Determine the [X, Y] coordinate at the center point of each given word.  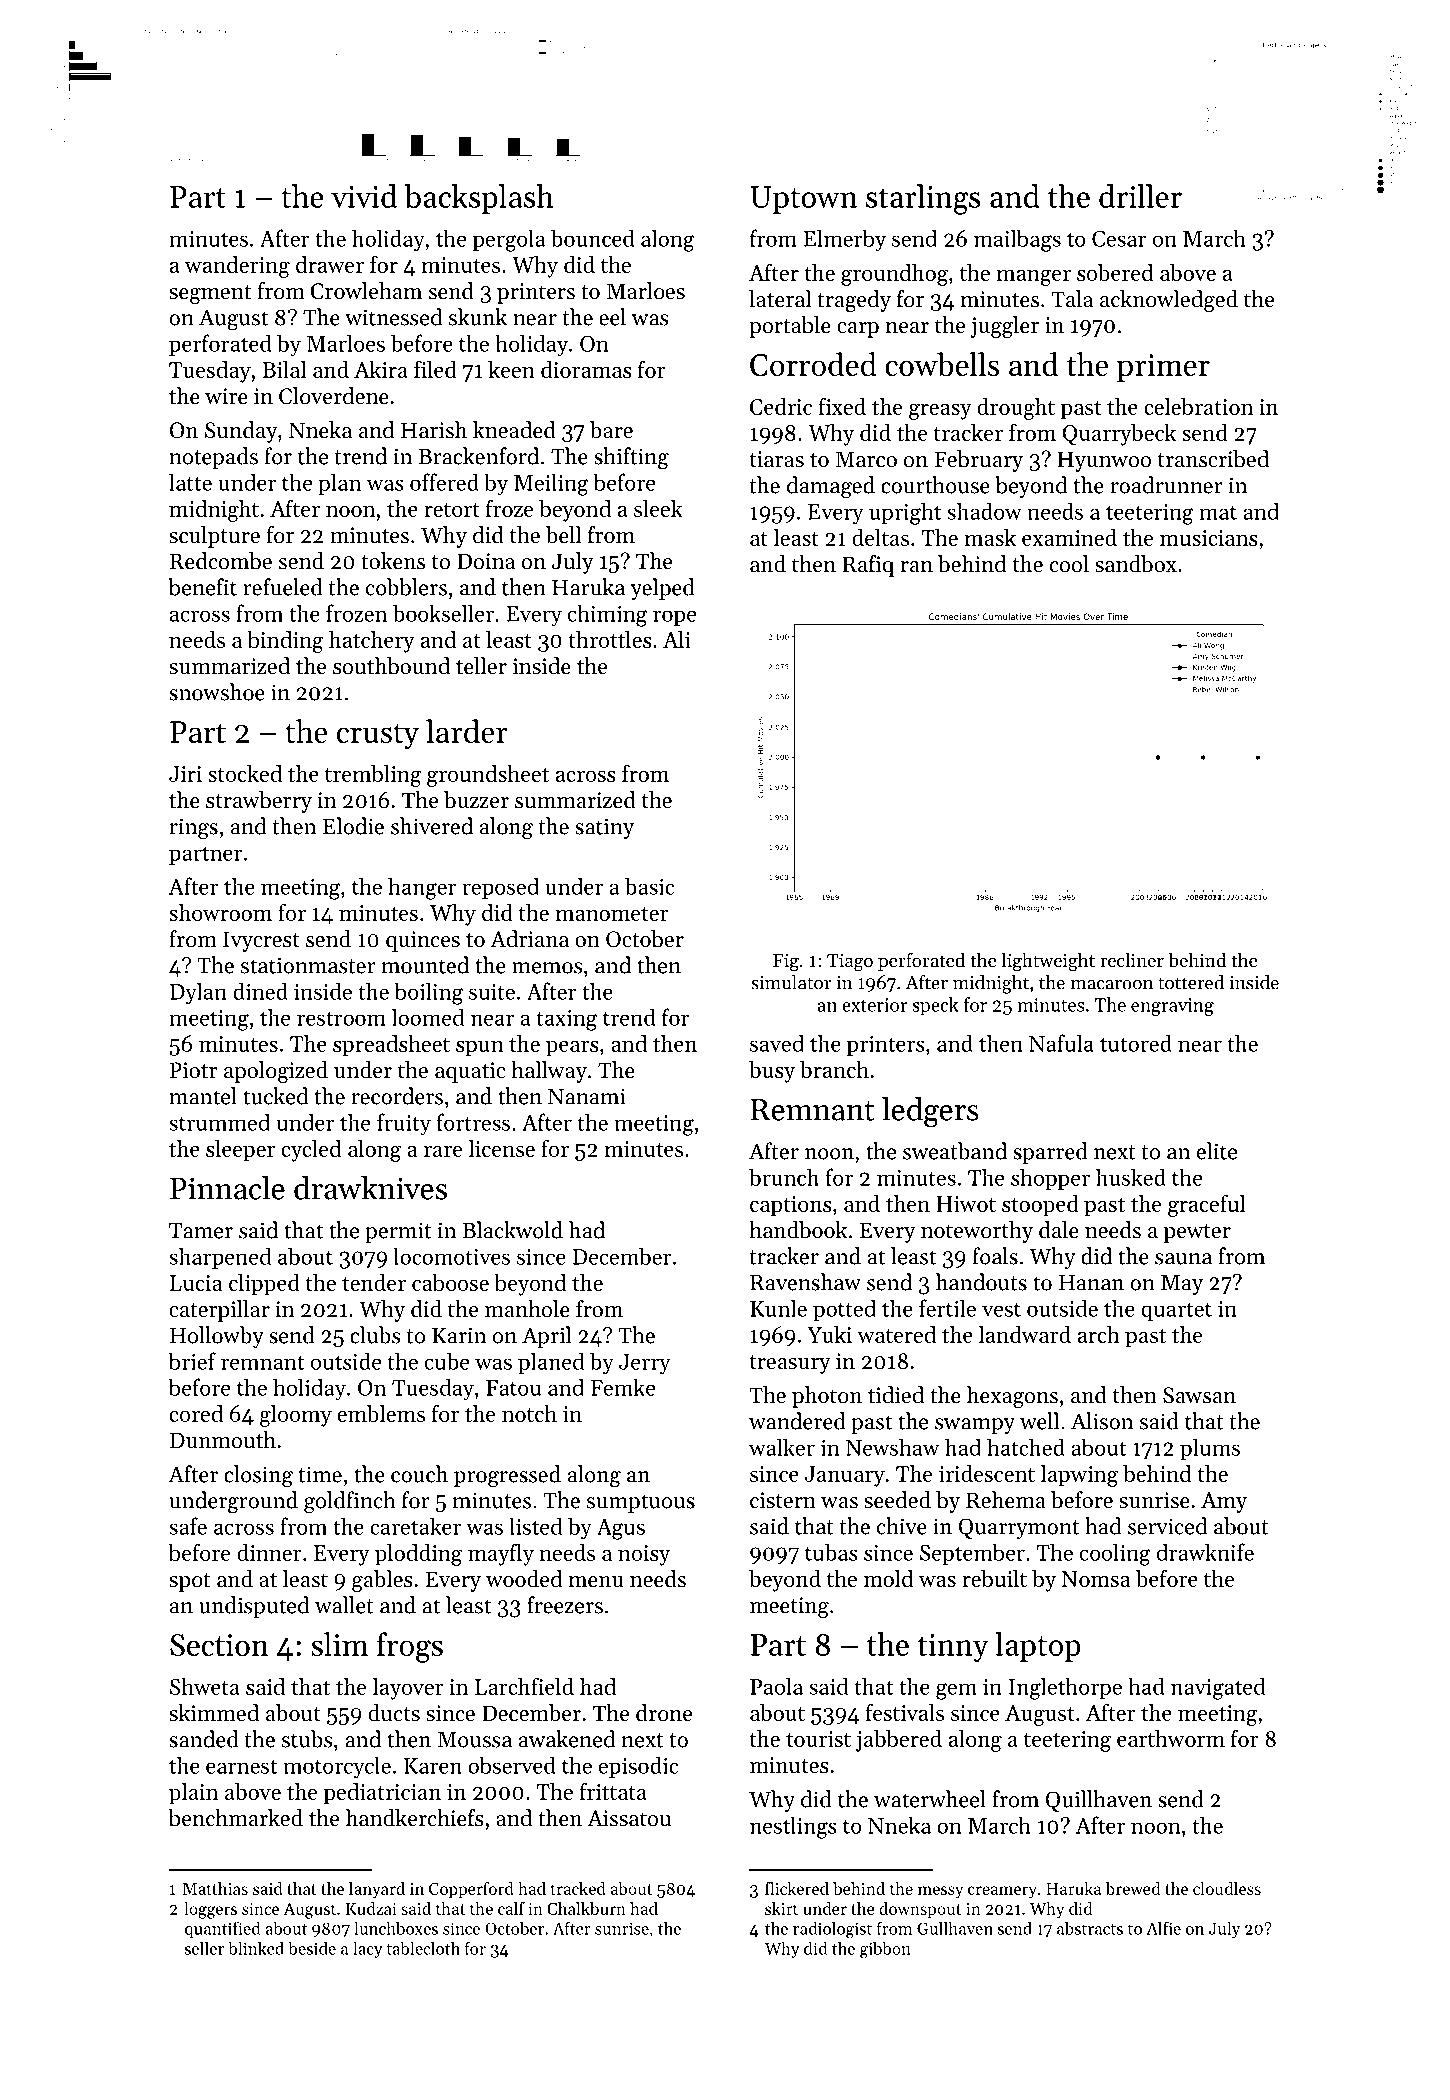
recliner [1132, 959]
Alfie [1163, 1928]
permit [398, 1232]
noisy [644, 1555]
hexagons [1012, 1397]
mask [990, 537]
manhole [527, 1309]
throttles [610, 639]
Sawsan [1199, 1395]
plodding [418, 1555]
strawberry [259, 802]
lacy [368, 1949]
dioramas [586, 369]
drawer [330, 264]
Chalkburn [586, 1908]
